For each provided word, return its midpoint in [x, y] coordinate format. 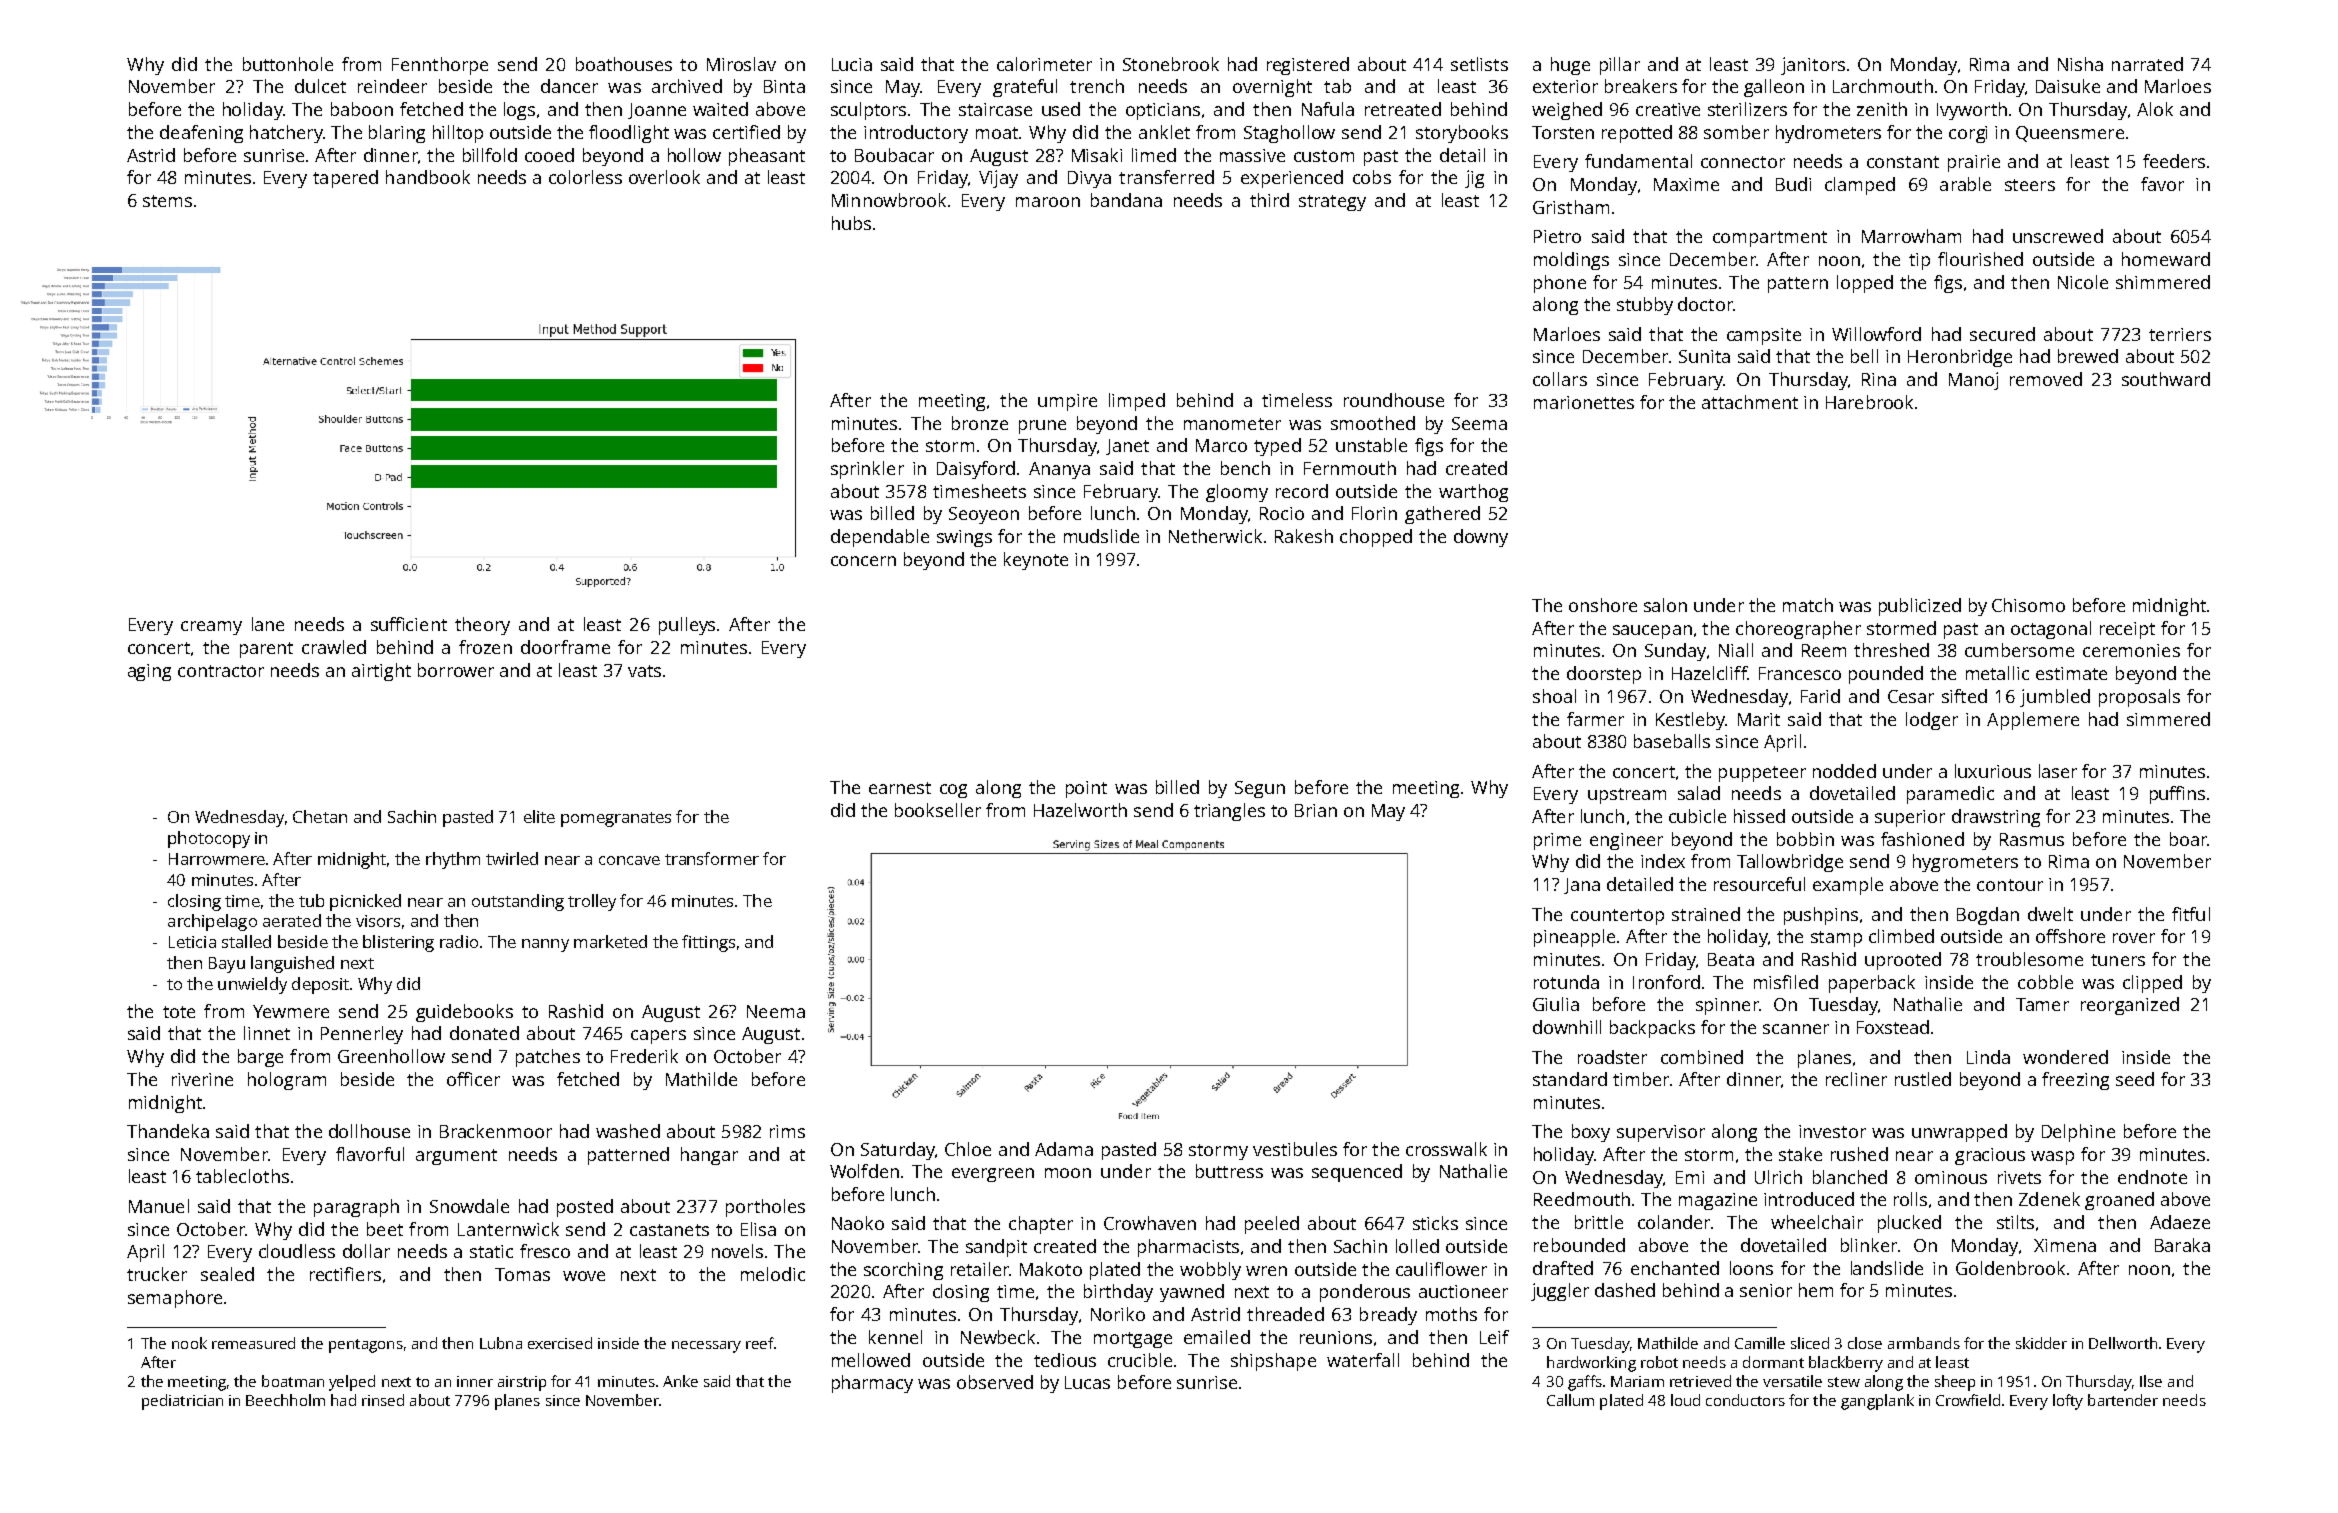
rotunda [1566, 982]
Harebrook [1869, 402]
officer [473, 1079]
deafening [201, 134]
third [1269, 200]
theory [482, 626]
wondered [2065, 1057]
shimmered [2163, 282]
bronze [980, 423]
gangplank [1877, 1402]
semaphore [175, 1299]
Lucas [1087, 1382]
